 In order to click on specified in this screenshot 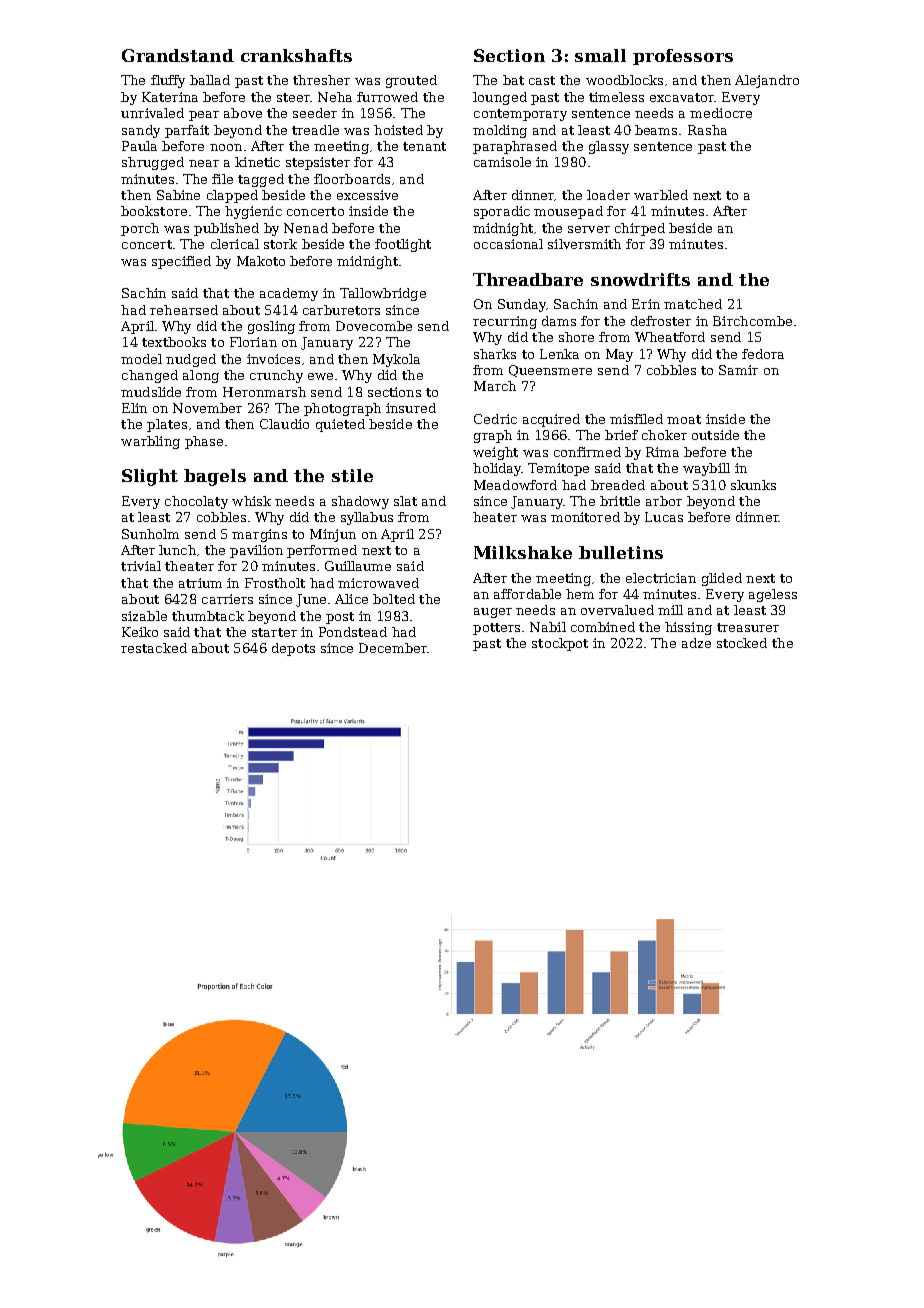, I will do `click(181, 262)`.
